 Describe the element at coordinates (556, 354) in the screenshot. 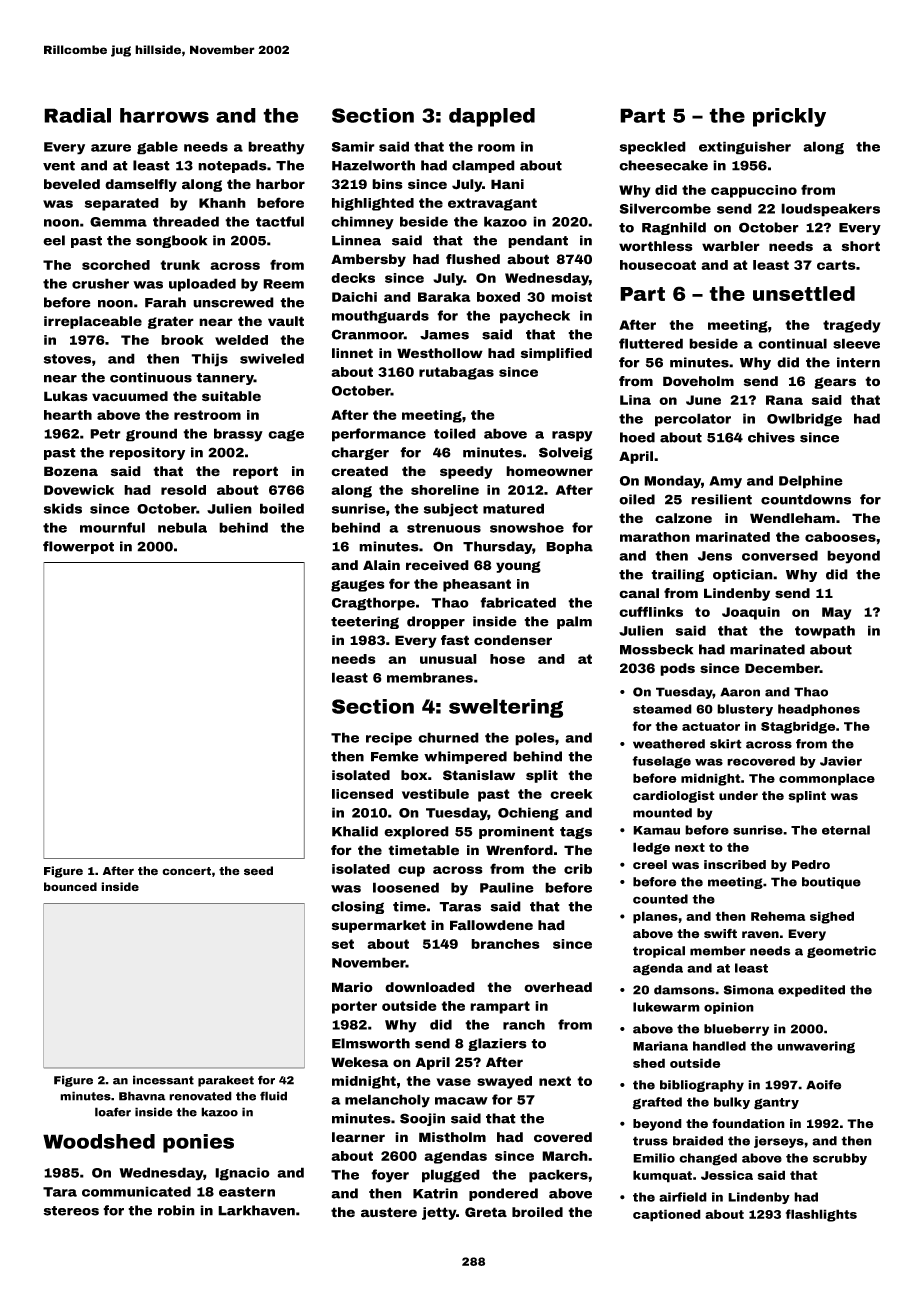

I see `simplified` at that location.
